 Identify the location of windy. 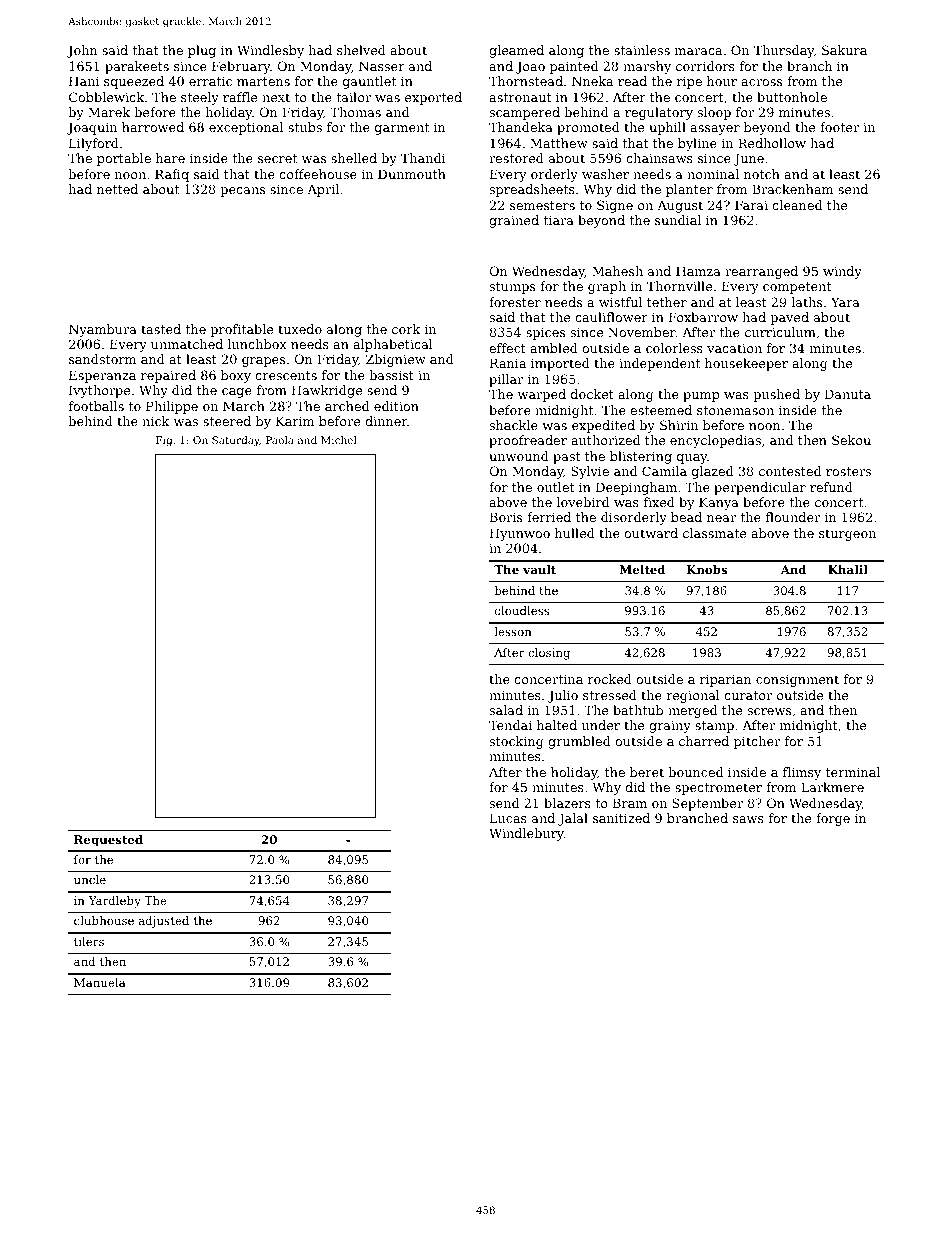
(842, 272).
